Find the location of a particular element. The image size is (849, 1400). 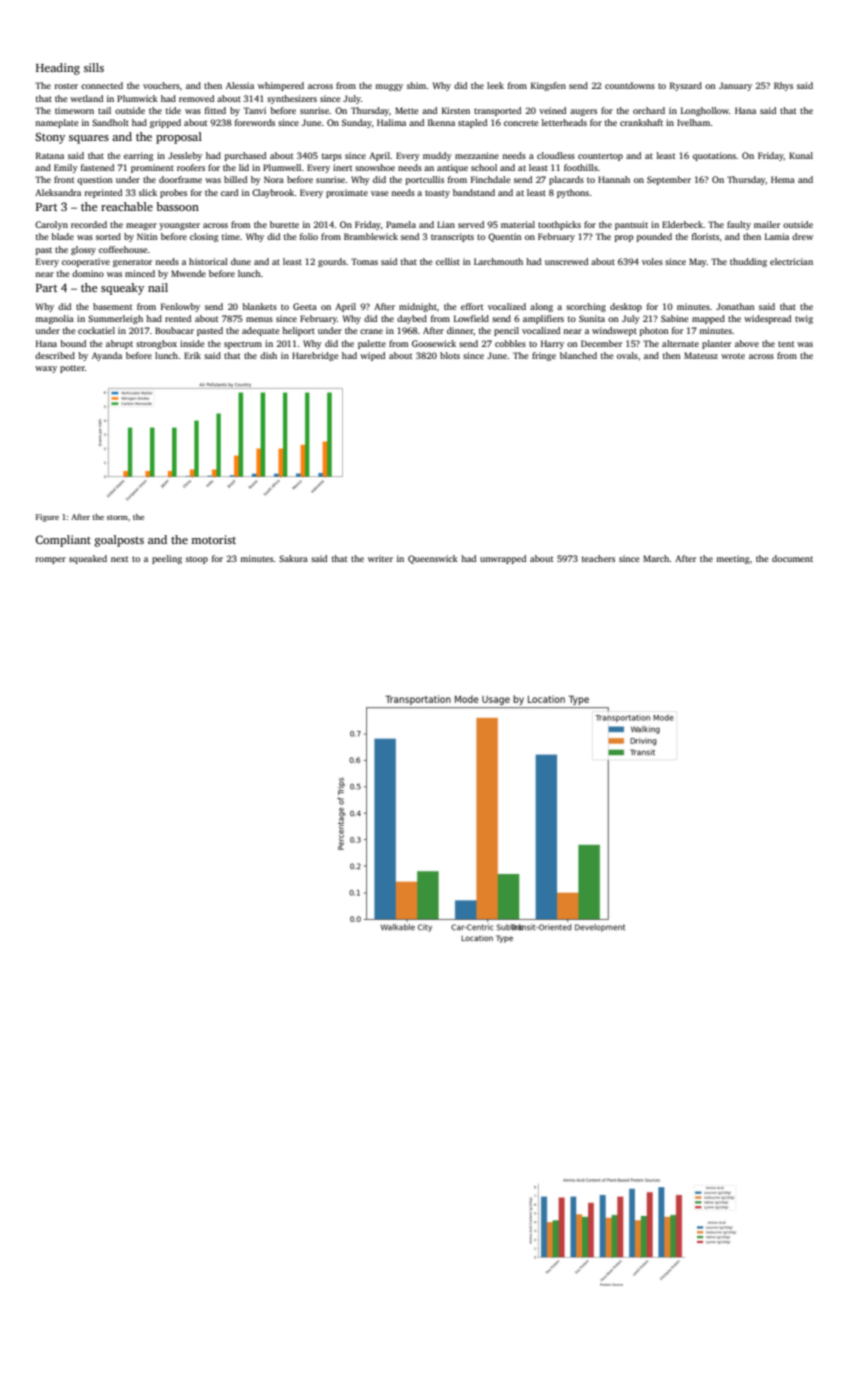

mapped is located at coordinates (708, 319).
